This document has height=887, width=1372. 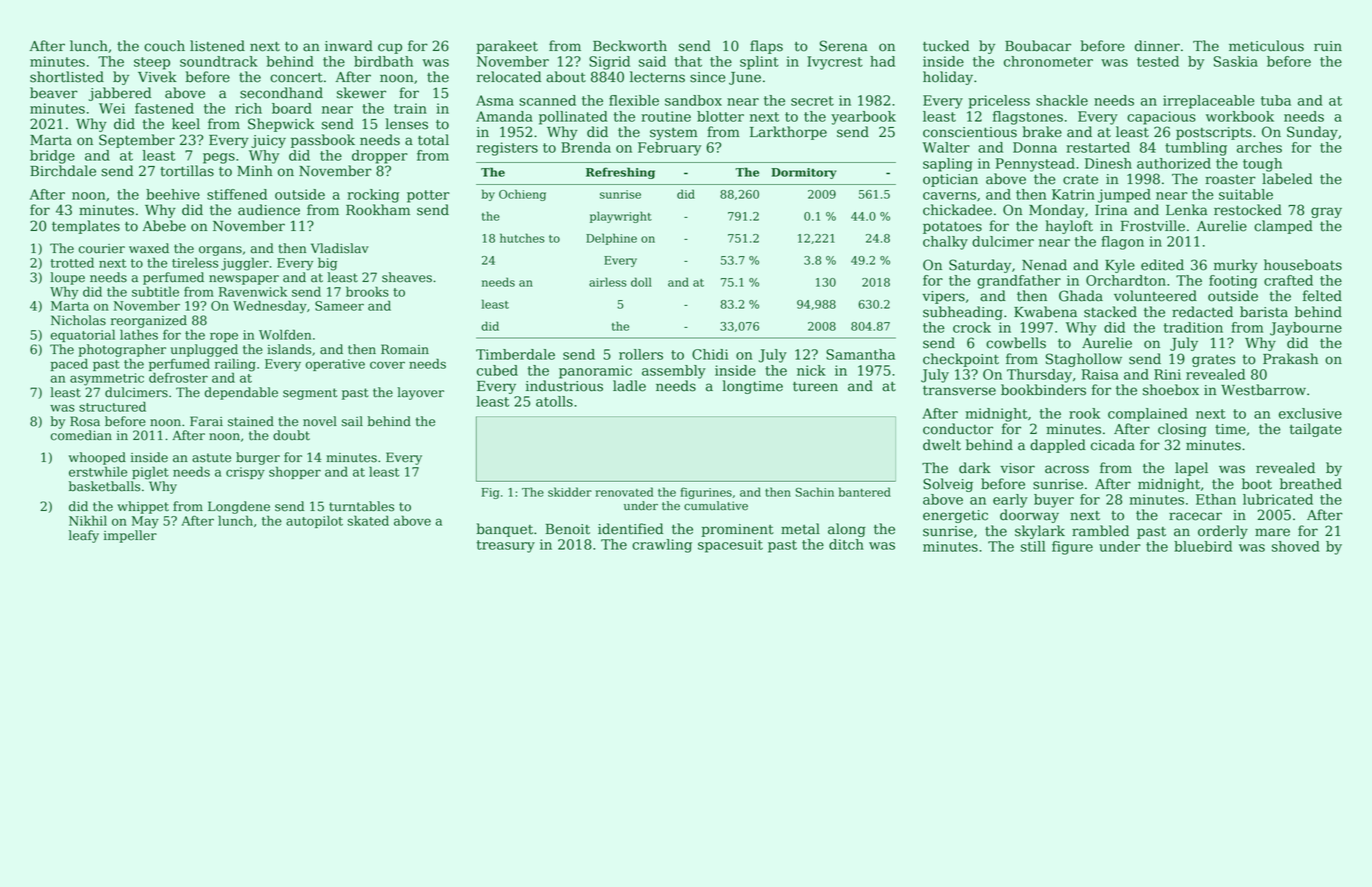 What do you see at coordinates (554, 401) in the document?
I see `atolls` at bounding box center [554, 401].
